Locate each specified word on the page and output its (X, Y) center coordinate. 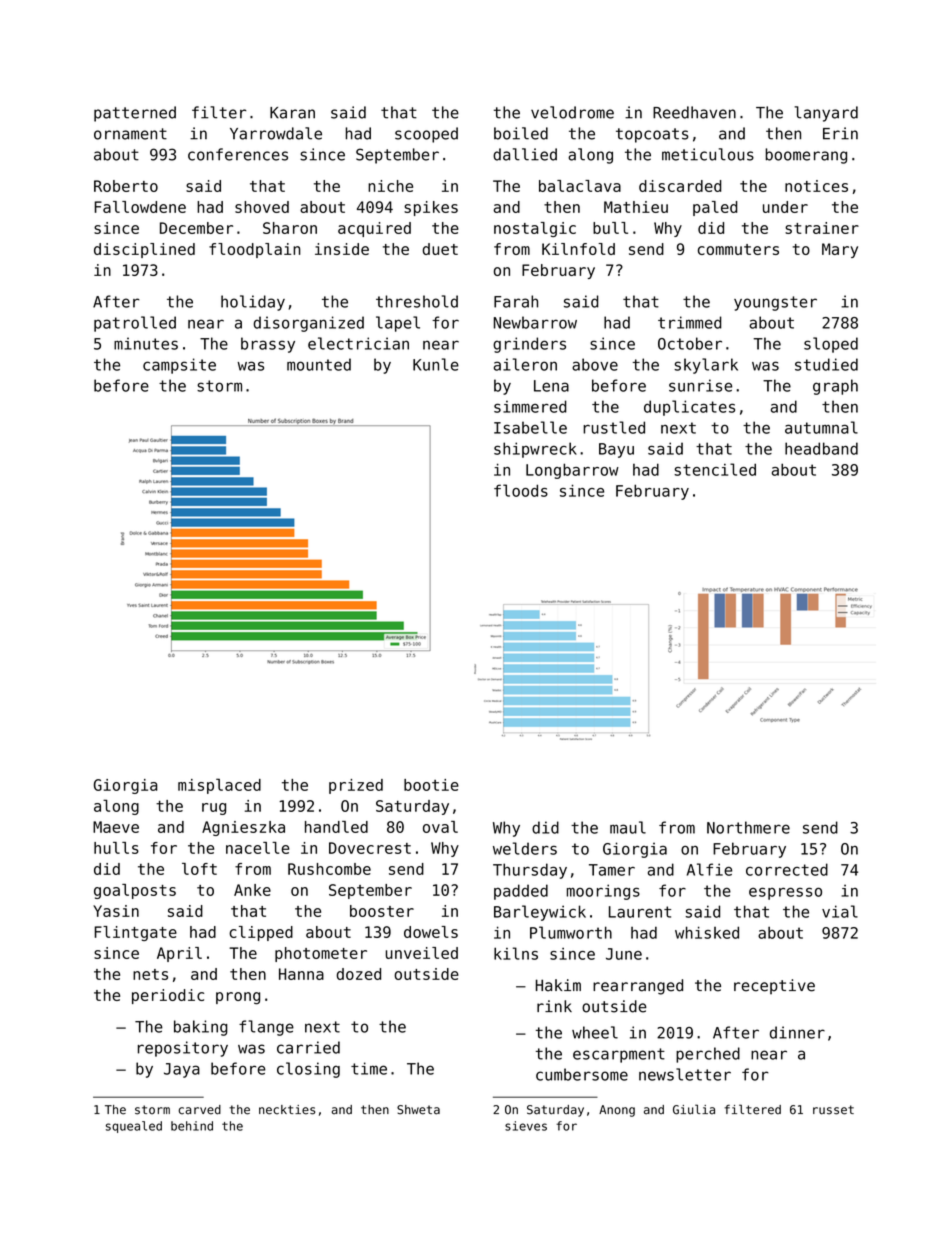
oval (440, 827)
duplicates (689, 408)
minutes (146, 343)
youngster (775, 303)
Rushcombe (329, 869)
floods (521, 490)
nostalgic (535, 229)
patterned (135, 114)
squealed (134, 1127)
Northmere (748, 827)
